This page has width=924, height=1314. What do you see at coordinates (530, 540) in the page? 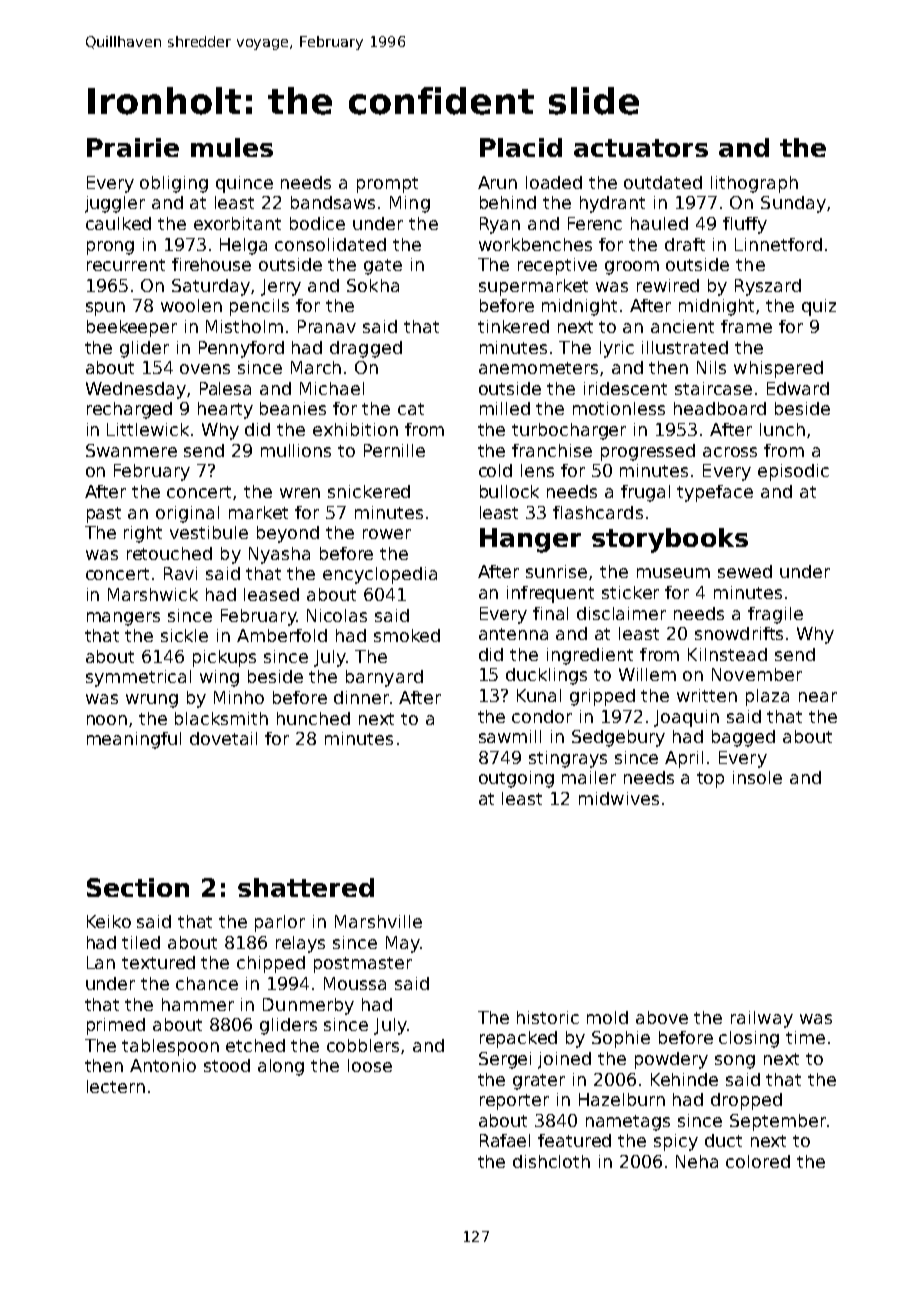
I see `Hanger` at bounding box center [530, 540].
